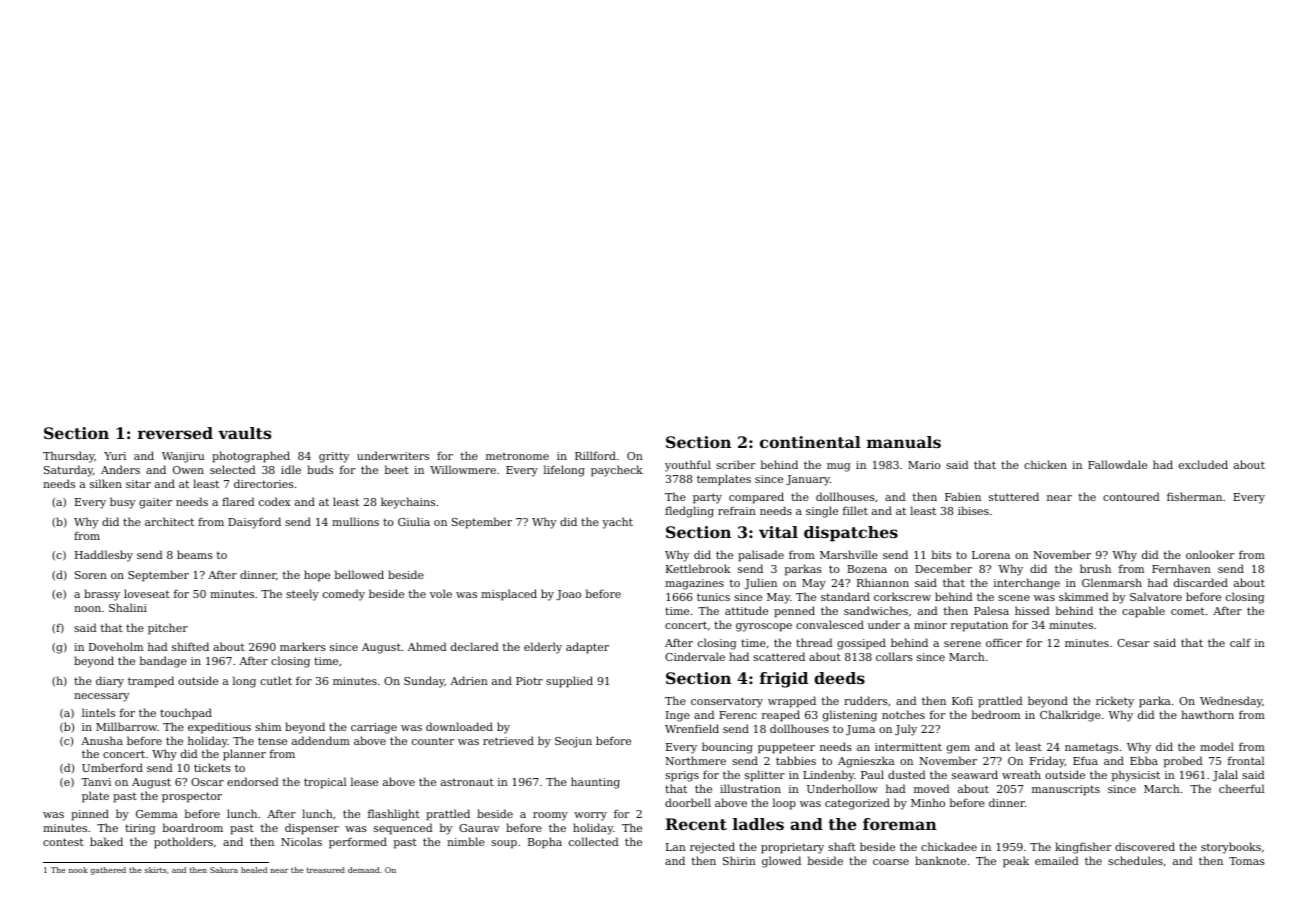 The width and height of the screenshot is (1308, 924). What do you see at coordinates (63, 842) in the screenshot?
I see `contest` at bounding box center [63, 842].
